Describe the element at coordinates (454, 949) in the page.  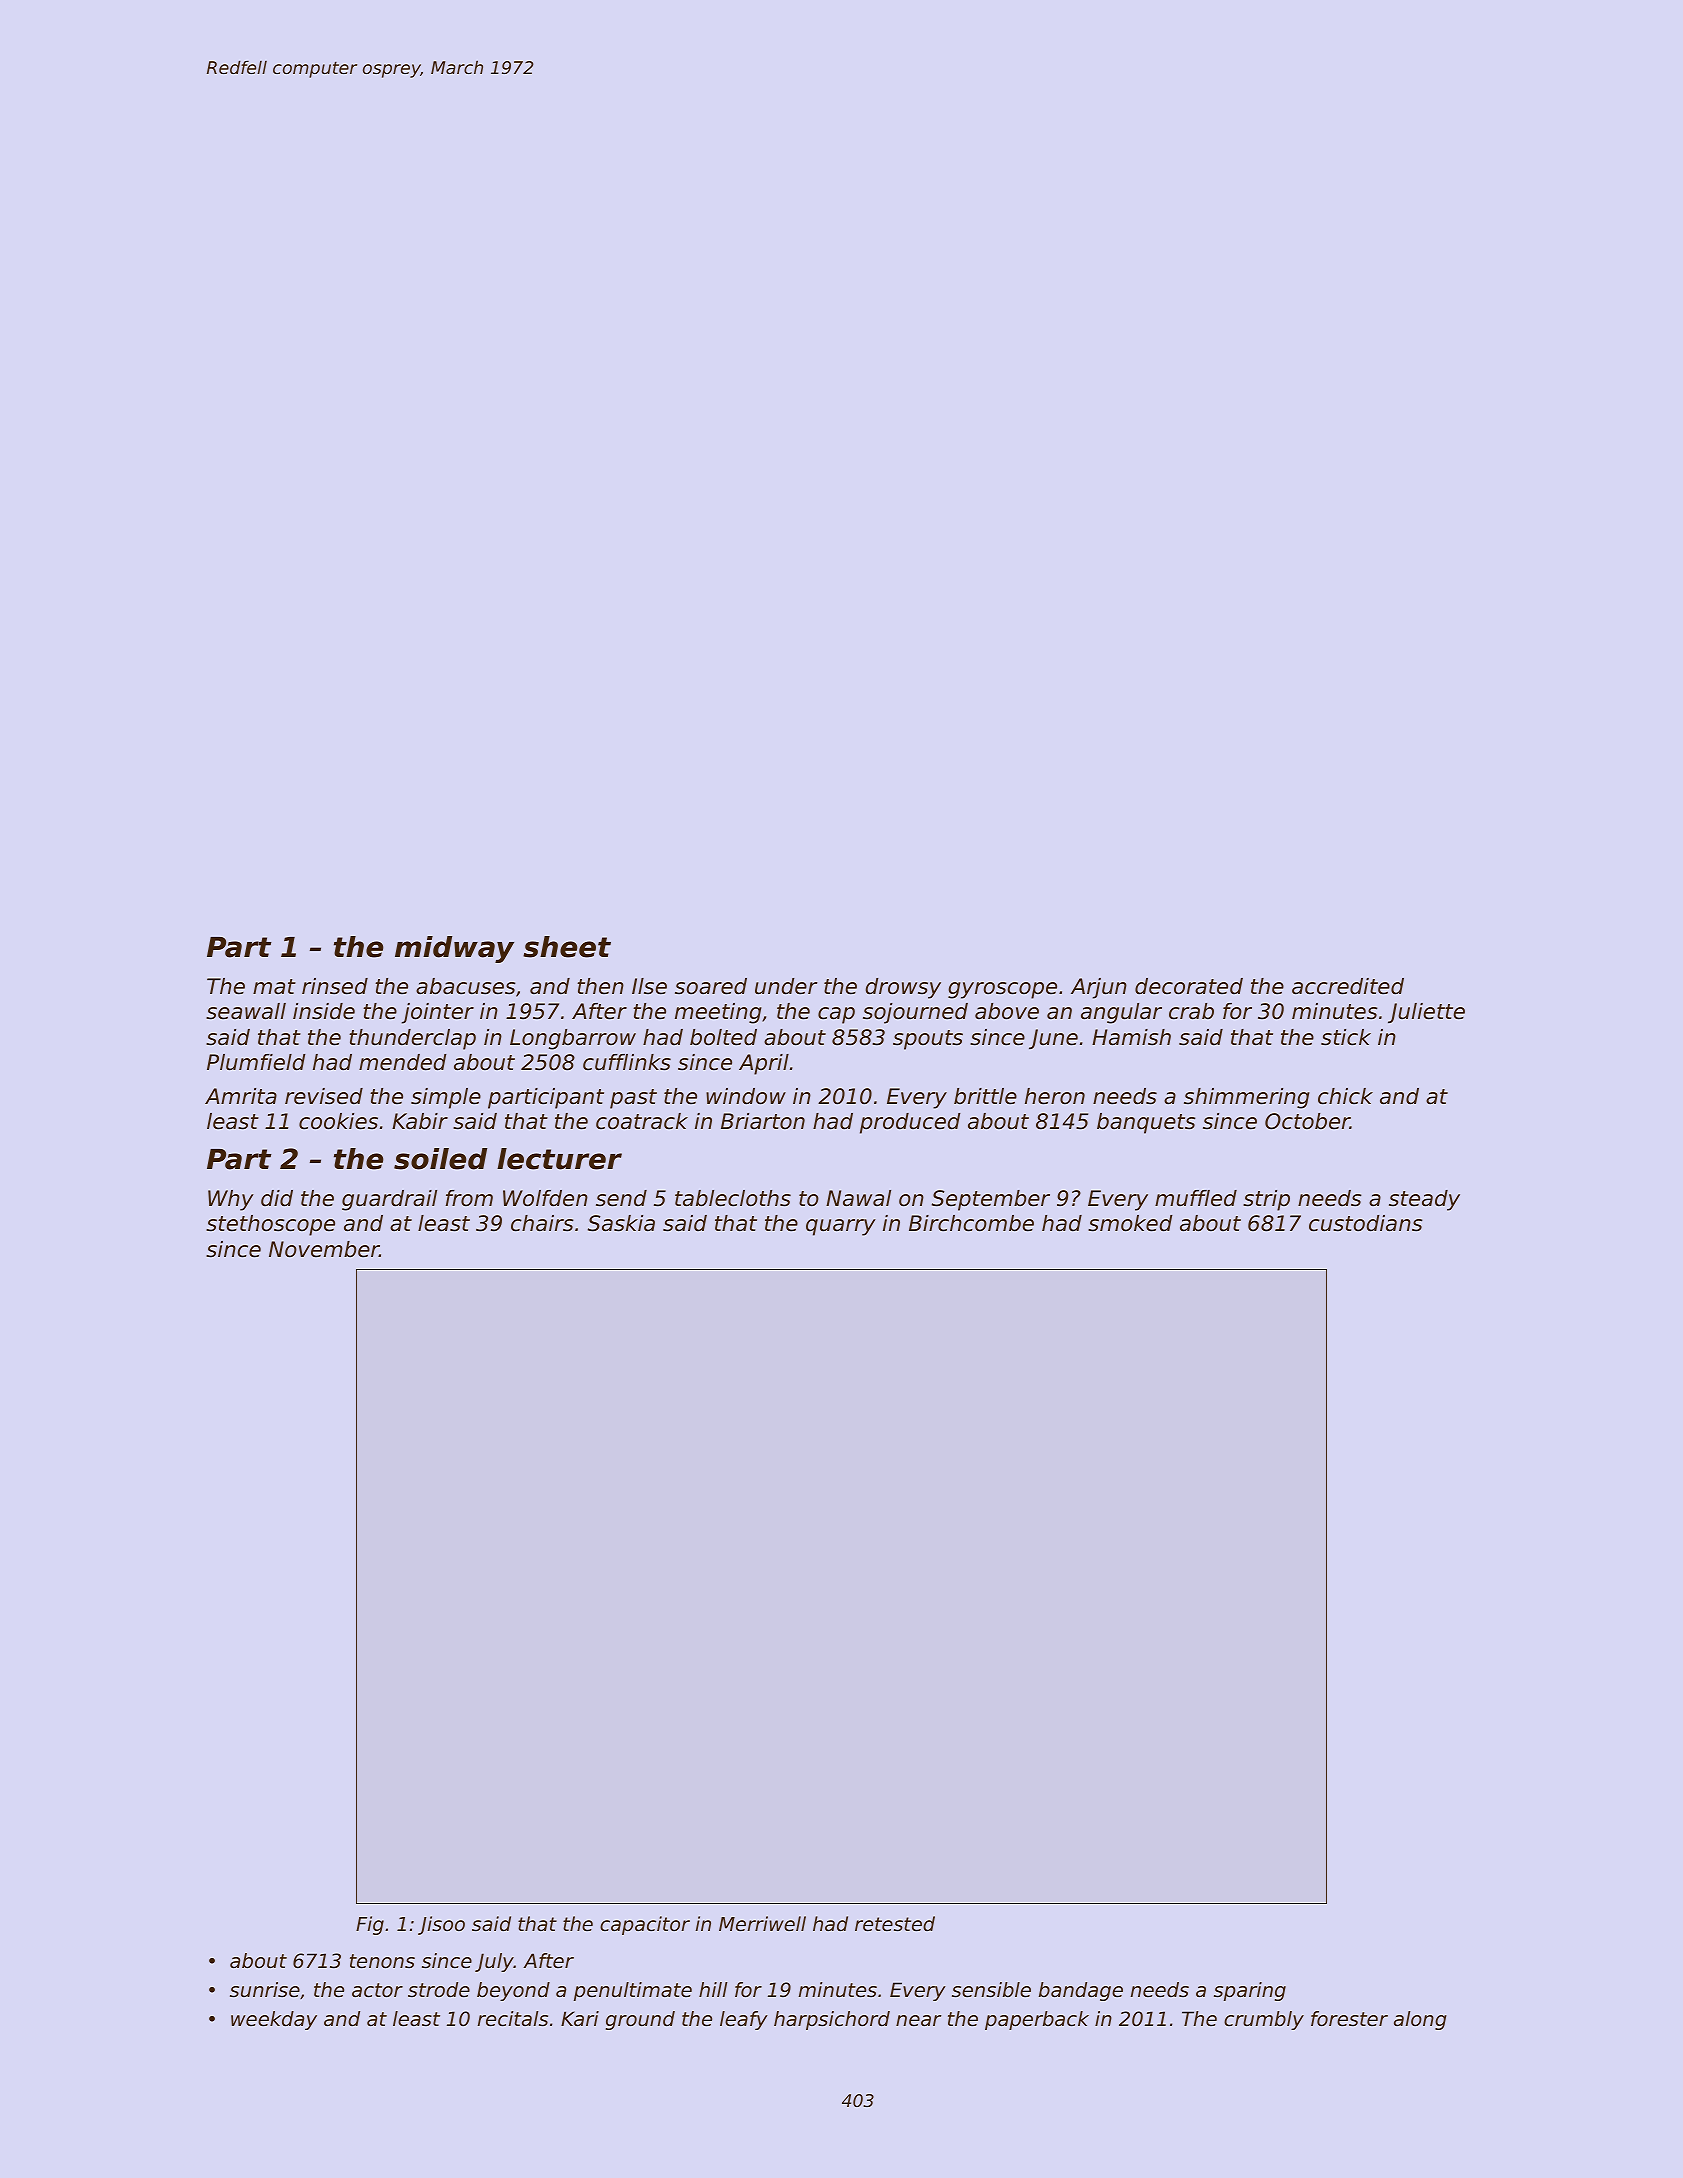
I see `midway` at that location.
